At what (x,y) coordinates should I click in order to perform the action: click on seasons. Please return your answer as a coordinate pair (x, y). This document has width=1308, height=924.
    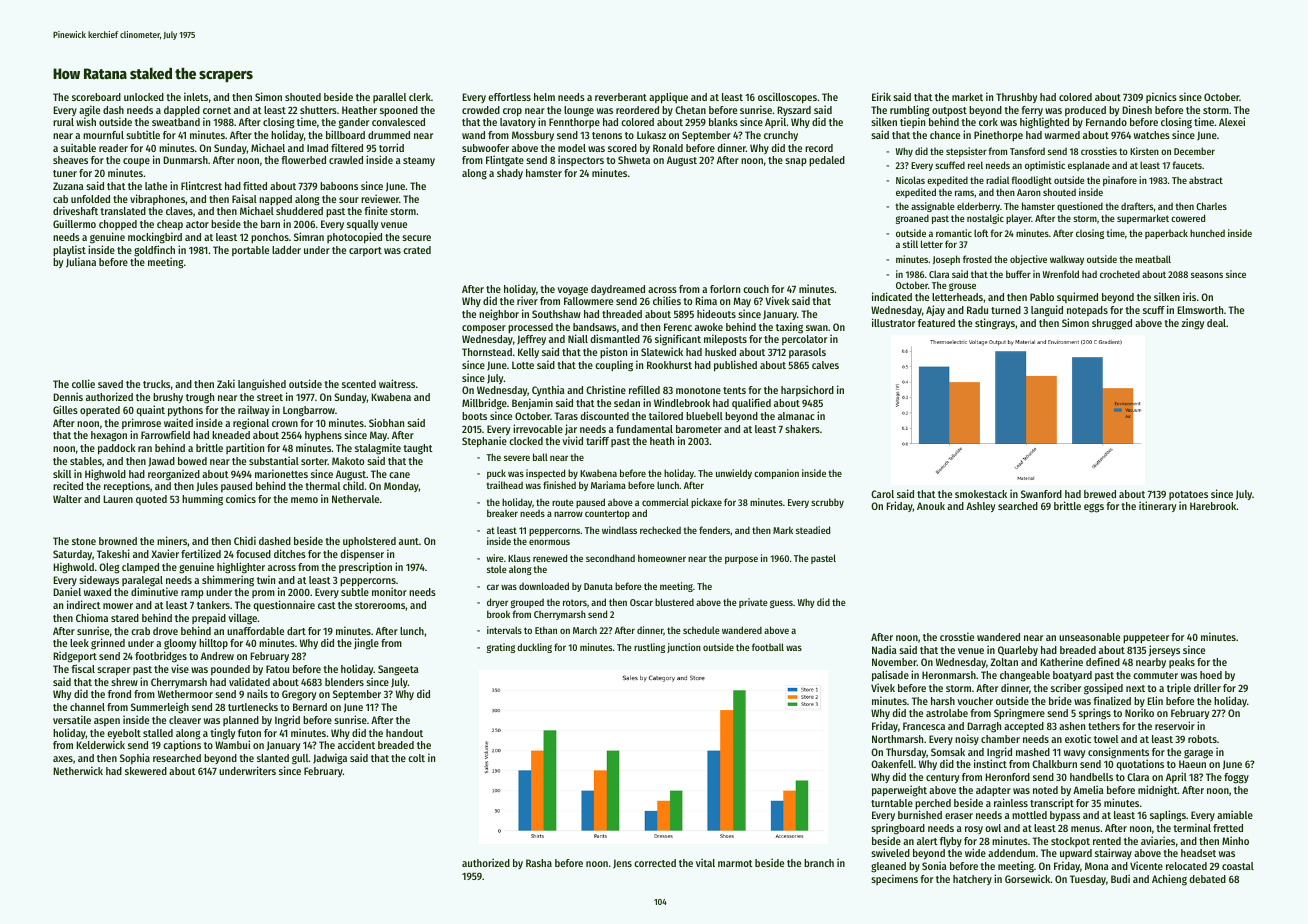
    Looking at the image, I should click on (1207, 275).
